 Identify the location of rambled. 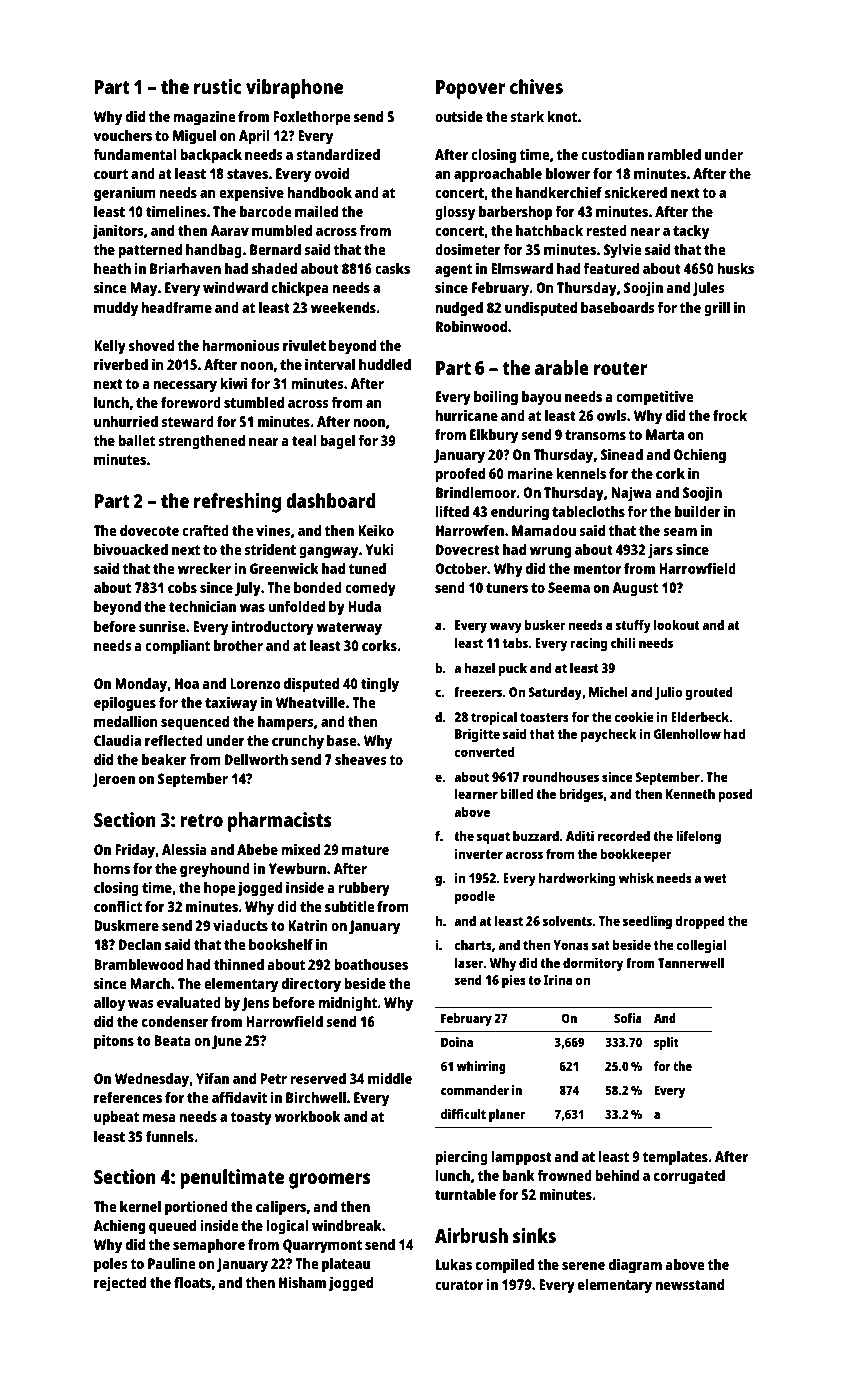
(674, 154).
